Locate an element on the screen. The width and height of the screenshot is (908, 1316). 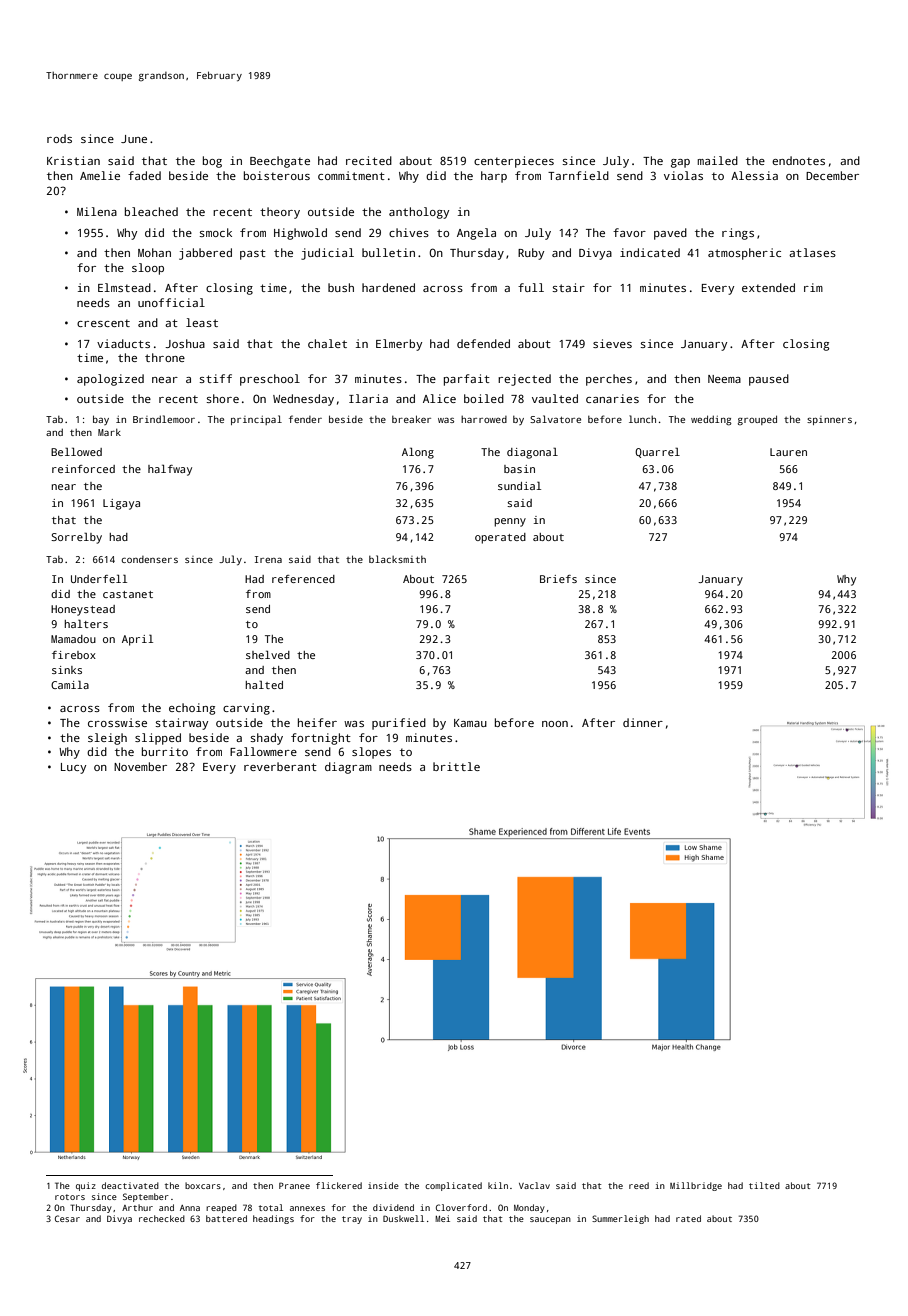
reed is located at coordinates (639, 1185).
